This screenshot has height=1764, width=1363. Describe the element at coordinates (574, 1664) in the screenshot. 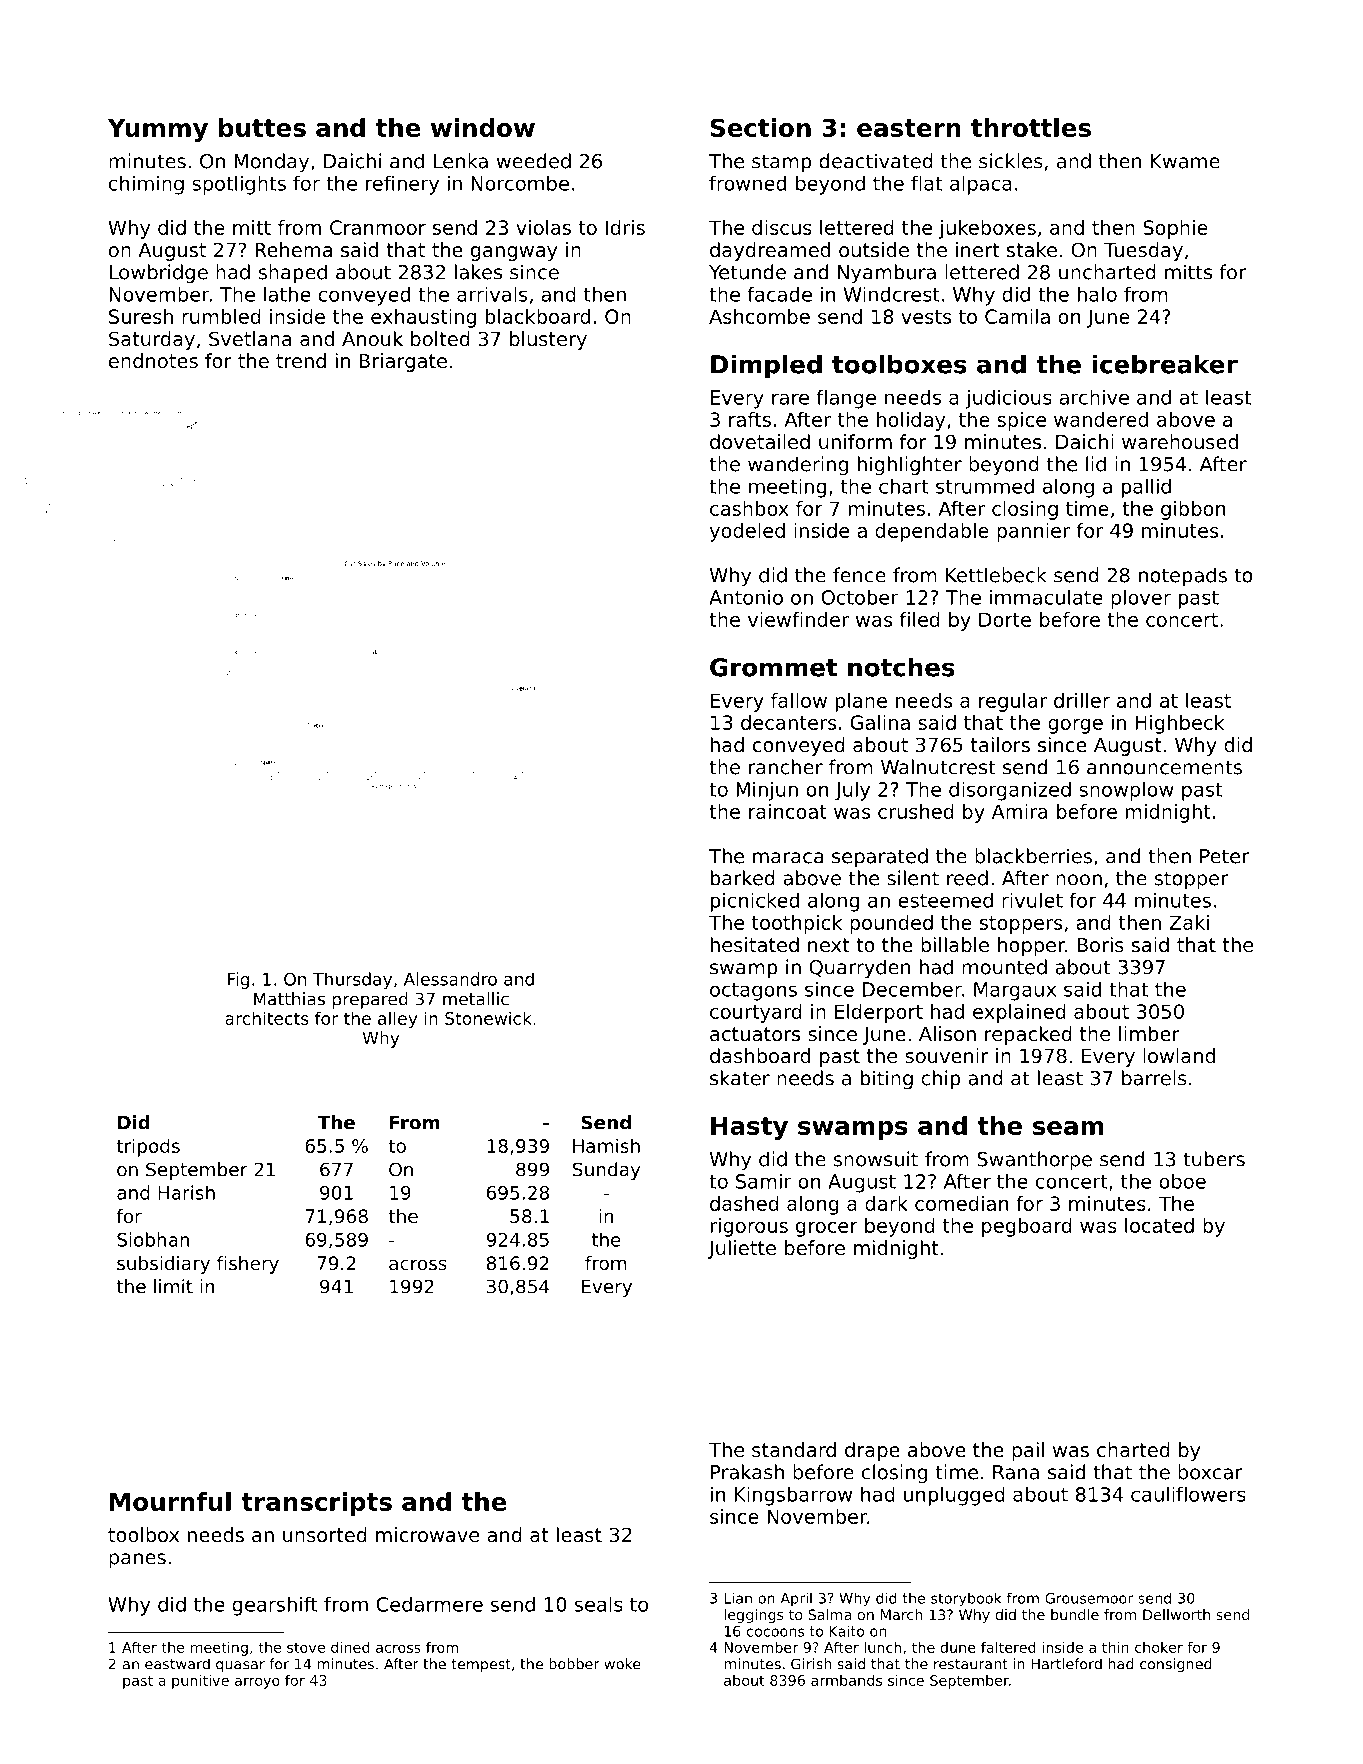

I see `bobber` at that location.
